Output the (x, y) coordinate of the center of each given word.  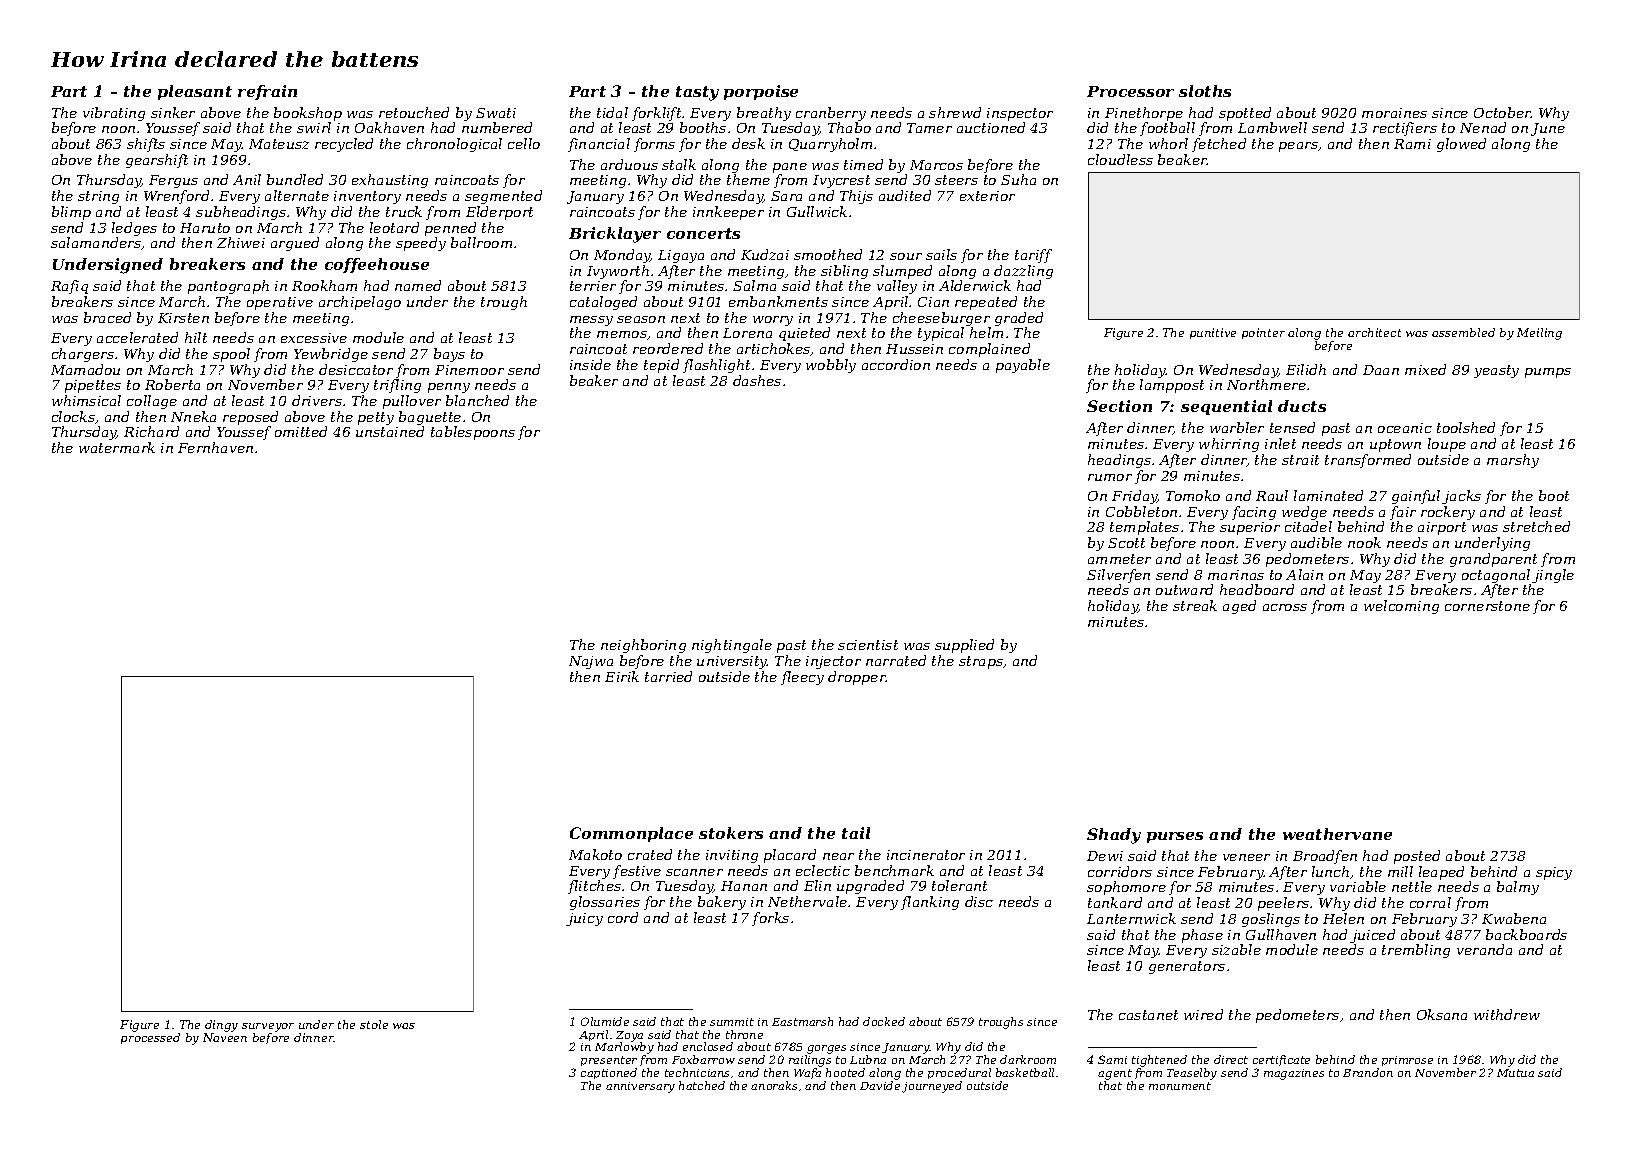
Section (1119, 406)
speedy (421, 244)
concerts (703, 233)
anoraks (774, 1085)
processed (150, 1038)
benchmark (894, 870)
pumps (1548, 373)
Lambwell (1272, 127)
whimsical (86, 400)
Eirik (622, 676)
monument (1180, 1086)
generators (1187, 967)
